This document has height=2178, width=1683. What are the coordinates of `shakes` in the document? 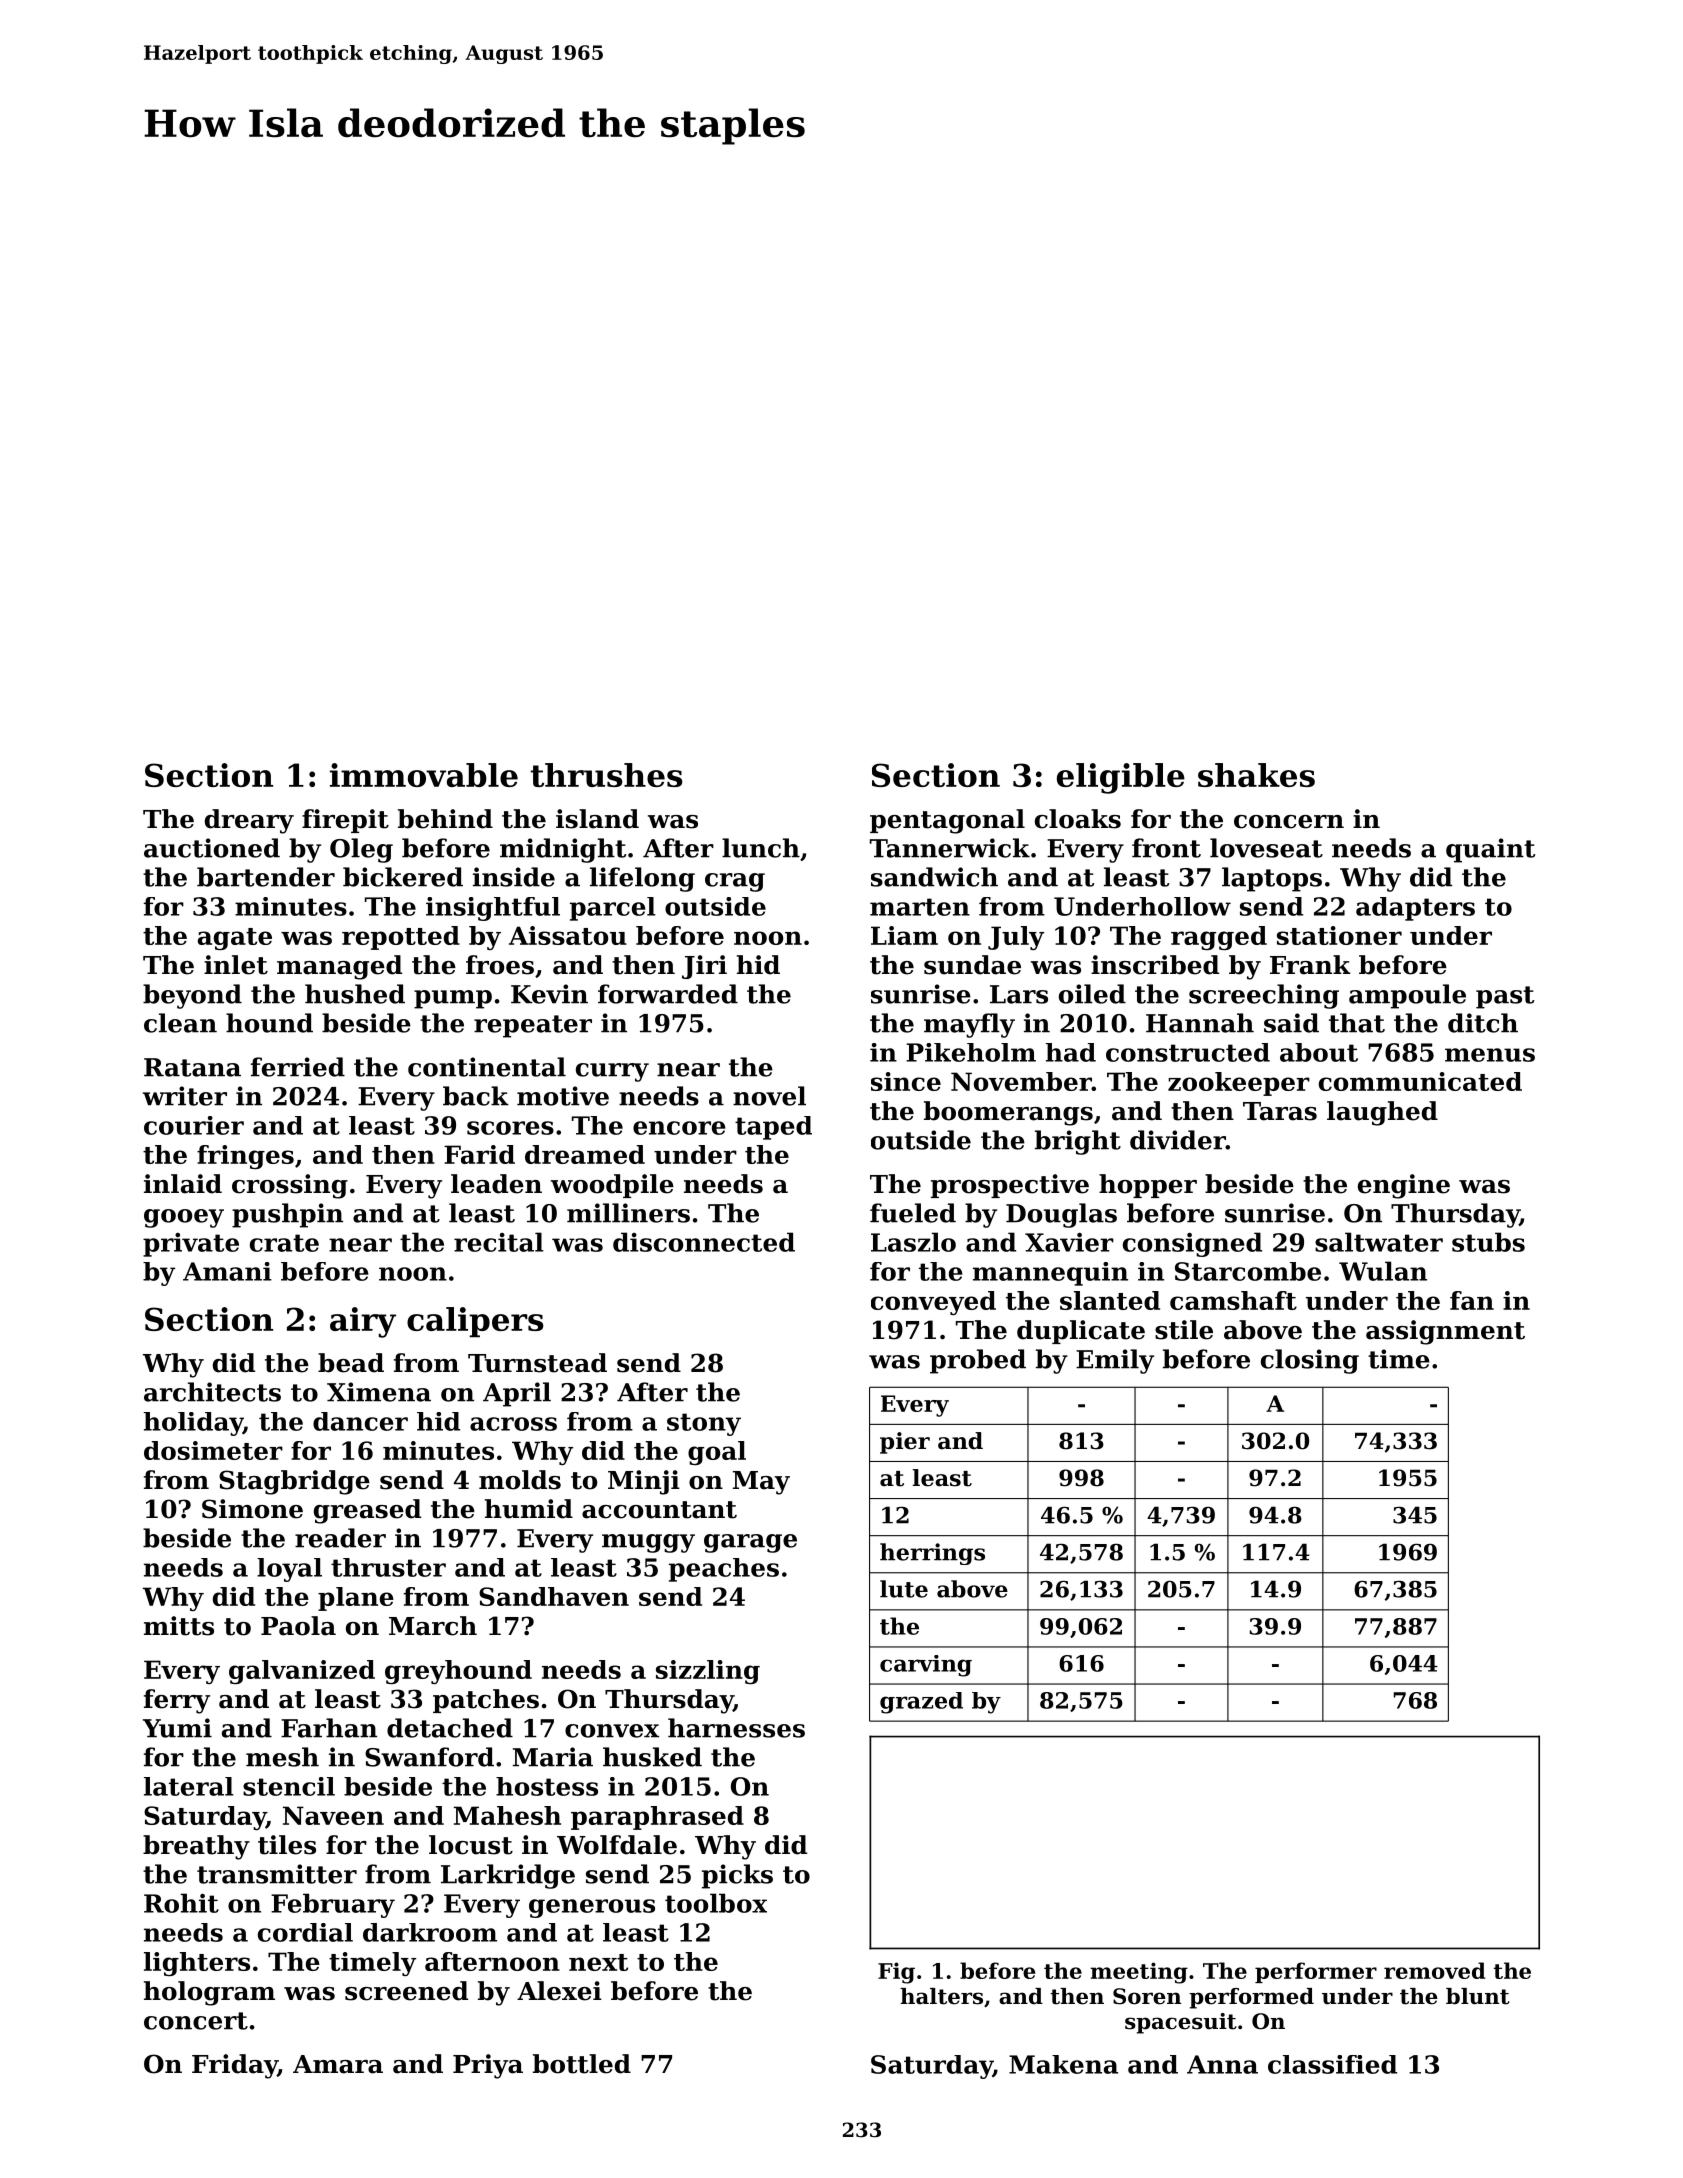 It's located at (1256, 775).
